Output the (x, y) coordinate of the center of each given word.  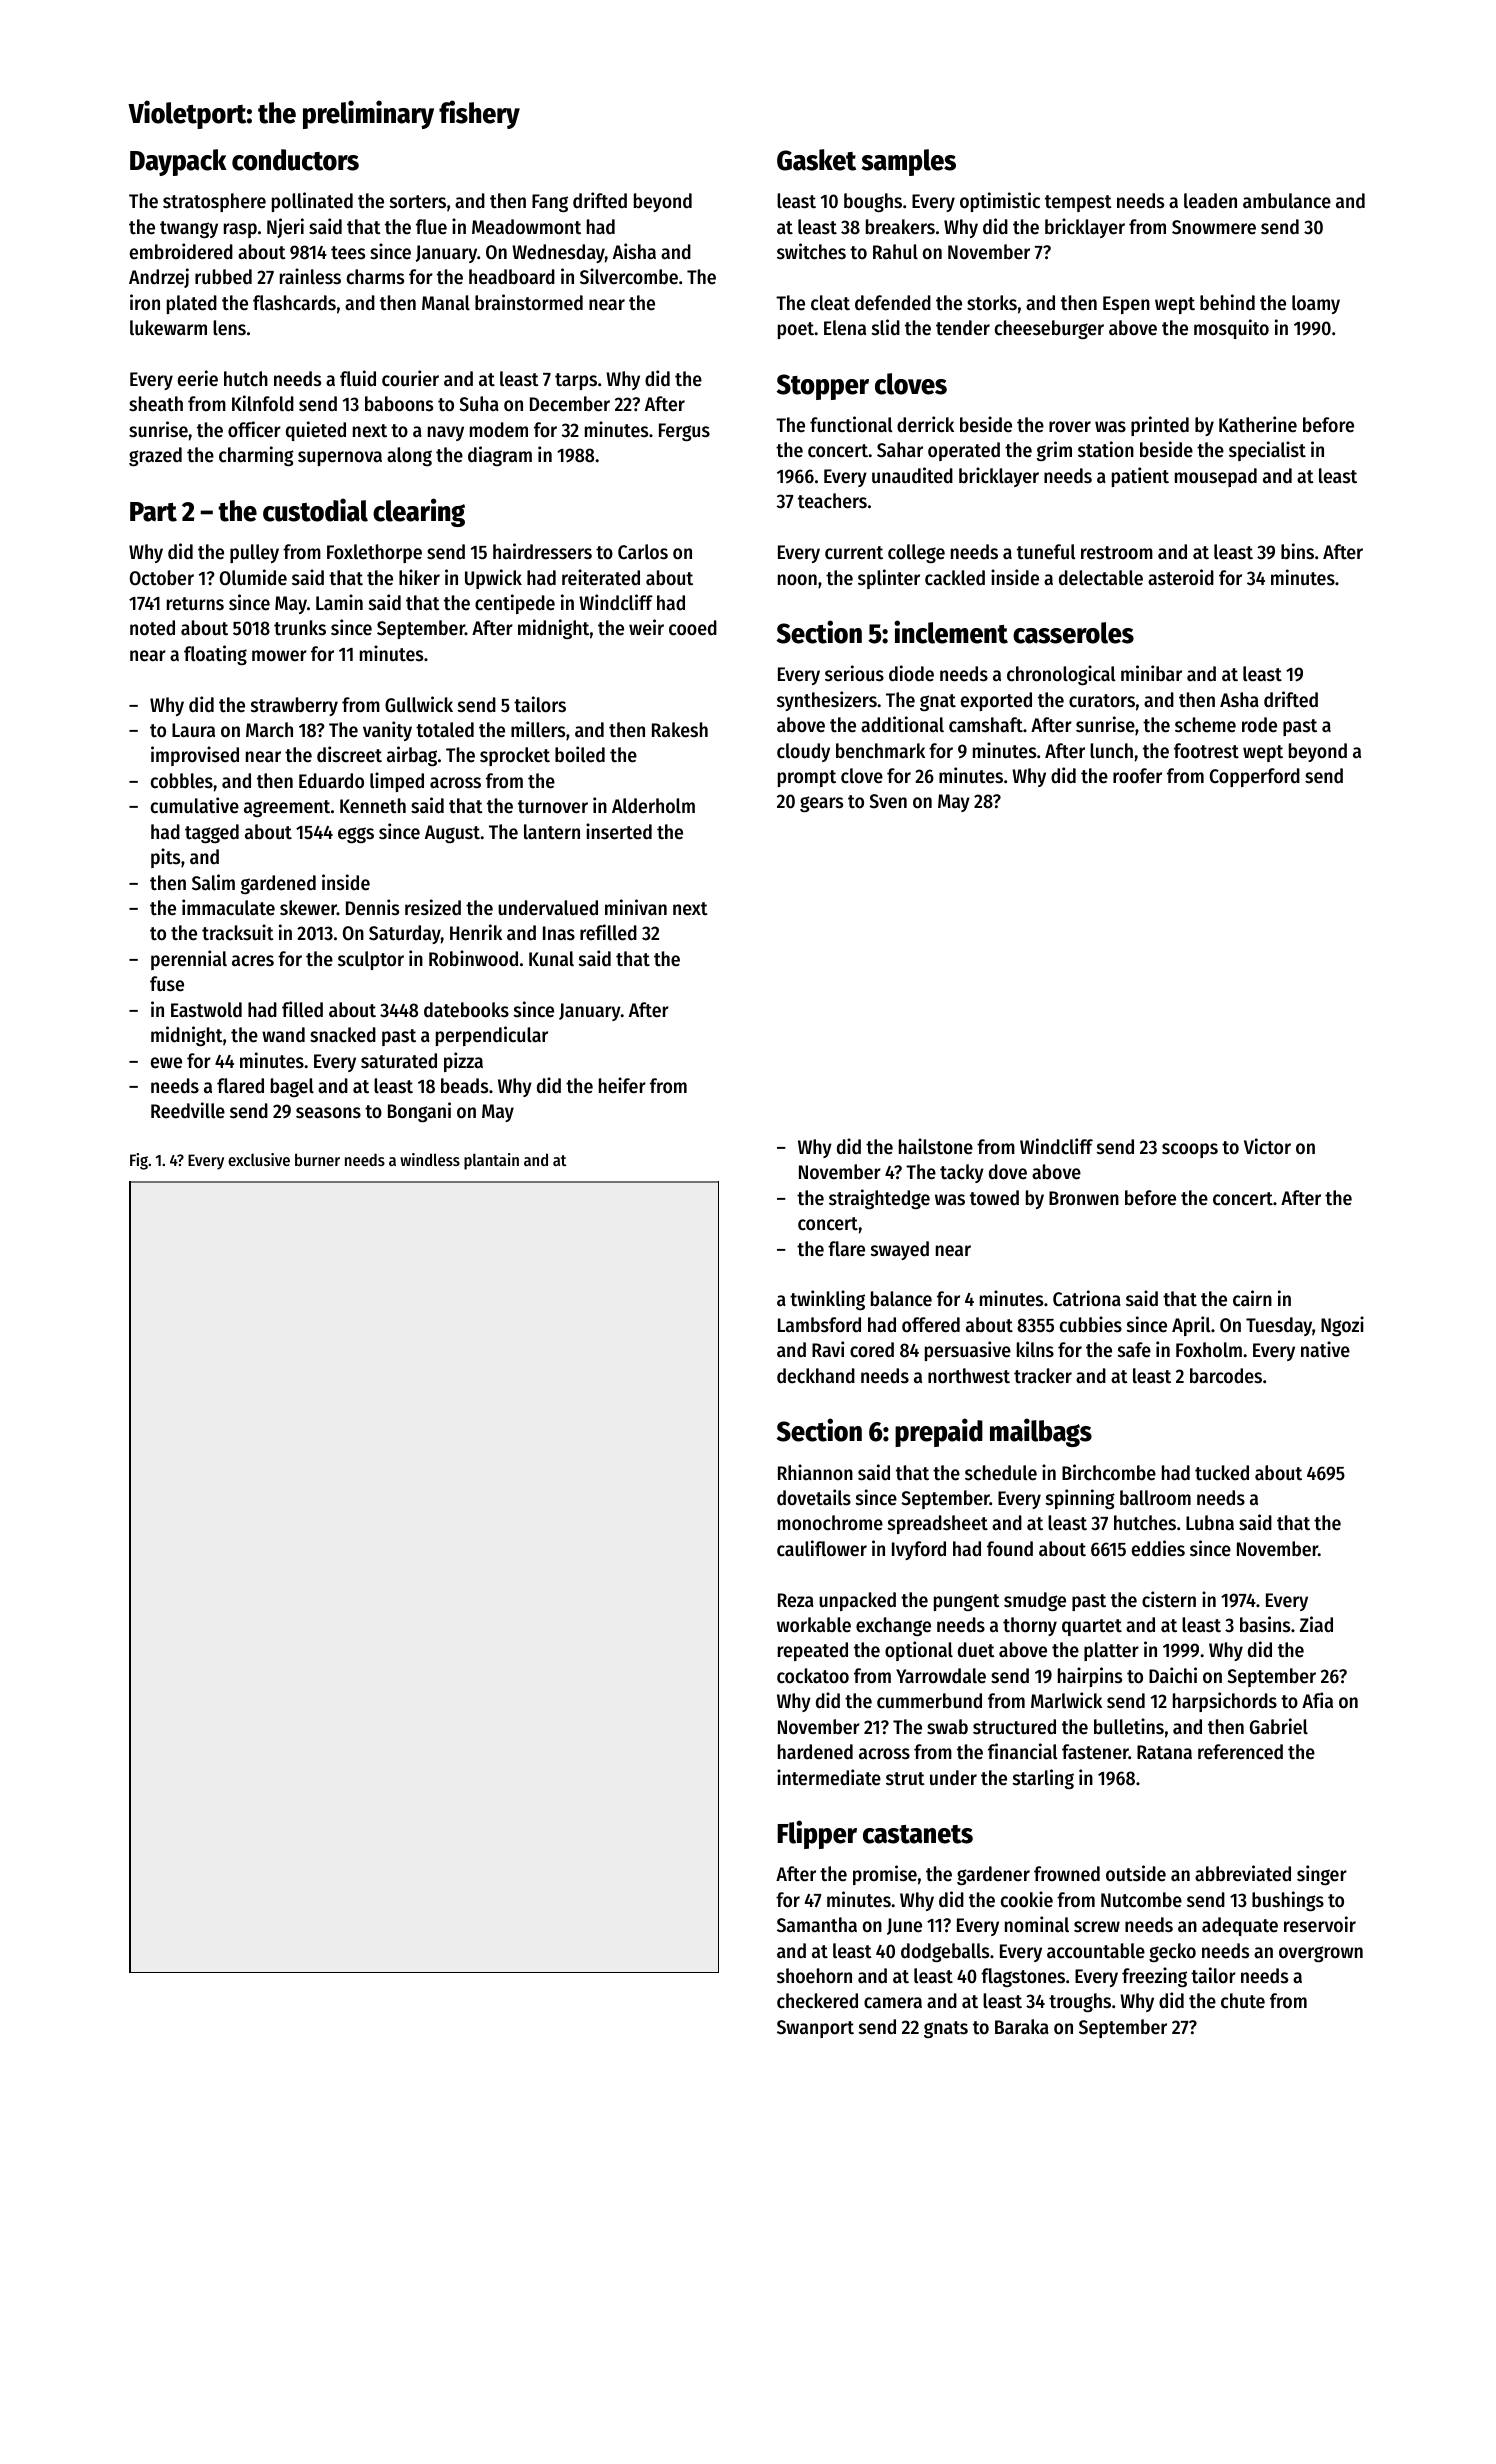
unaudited (912, 475)
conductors (295, 160)
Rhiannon (815, 1472)
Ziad (1316, 1624)
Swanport (815, 2029)
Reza (796, 1600)
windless (430, 1159)
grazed (155, 456)
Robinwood (473, 958)
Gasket (816, 160)
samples (908, 162)
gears (821, 804)
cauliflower (822, 1548)
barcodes (1226, 1376)
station (1106, 449)
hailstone (936, 1146)
